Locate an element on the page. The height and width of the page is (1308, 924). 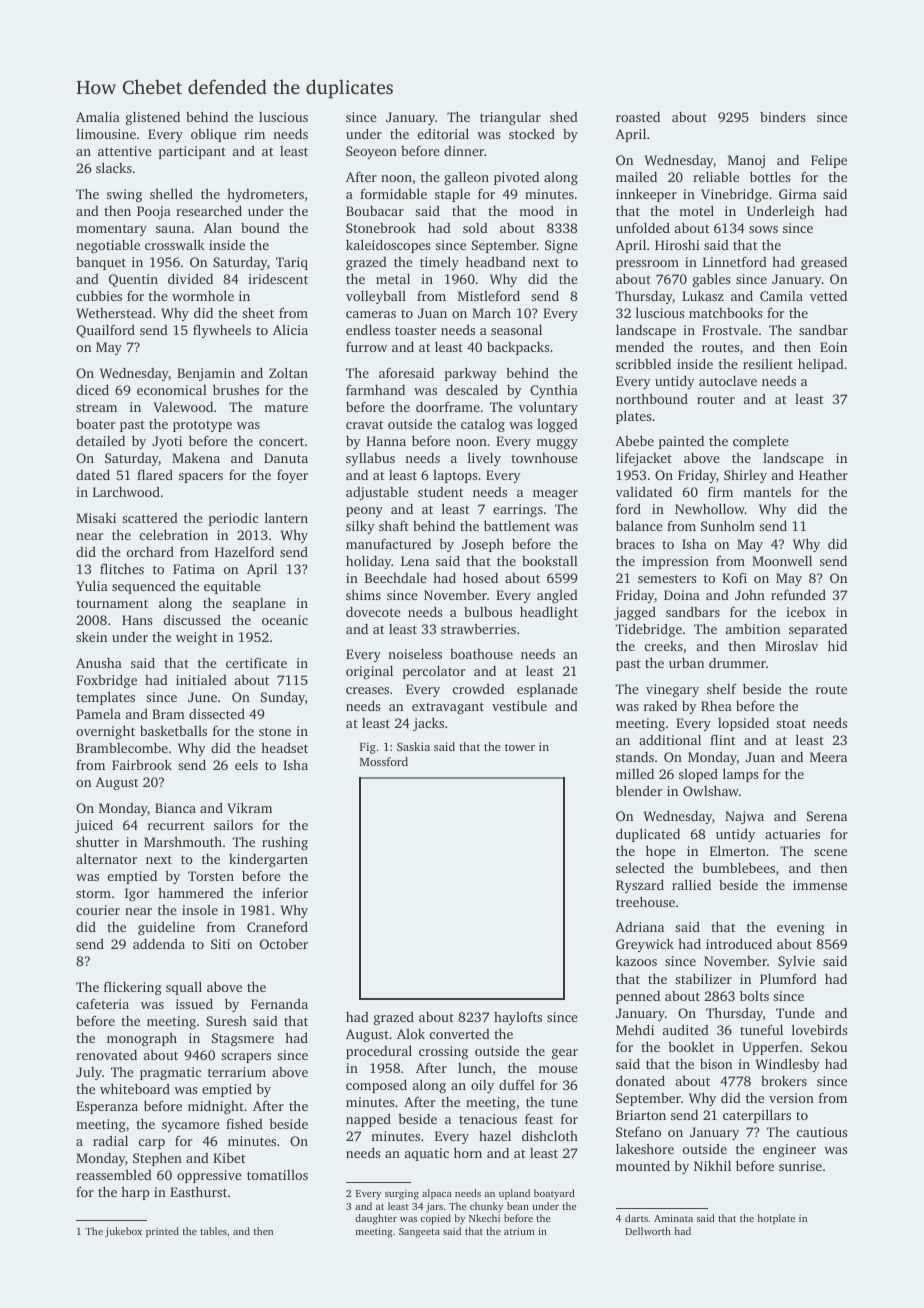
hotplate is located at coordinates (776, 1219).
